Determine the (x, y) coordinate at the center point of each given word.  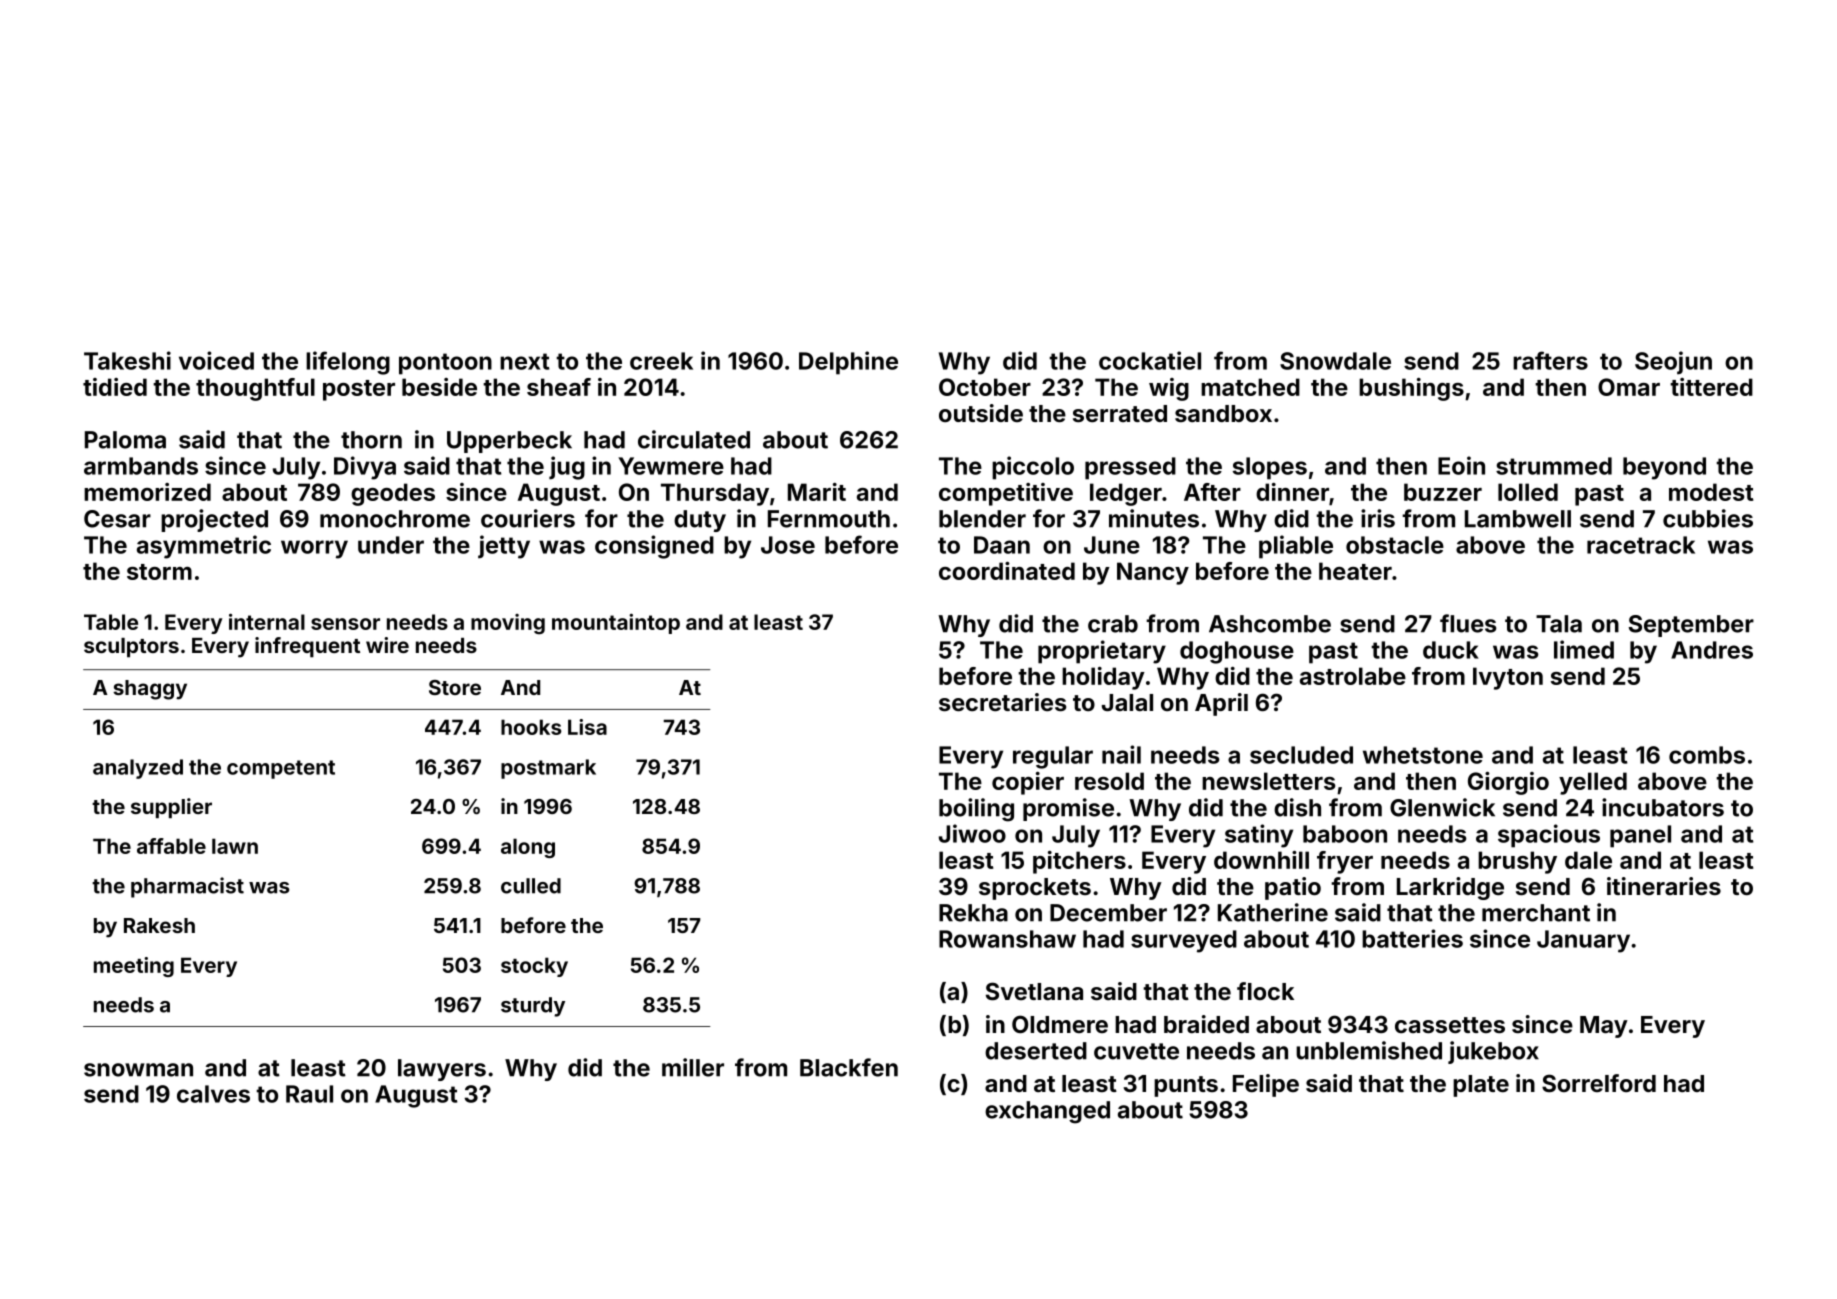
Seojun (1673, 363)
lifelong (348, 363)
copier (1028, 783)
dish (1297, 807)
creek (661, 361)
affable (171, 846)
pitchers (1079, 862)
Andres (1712, 650)
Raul (309, 1094)
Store (455, 687)
